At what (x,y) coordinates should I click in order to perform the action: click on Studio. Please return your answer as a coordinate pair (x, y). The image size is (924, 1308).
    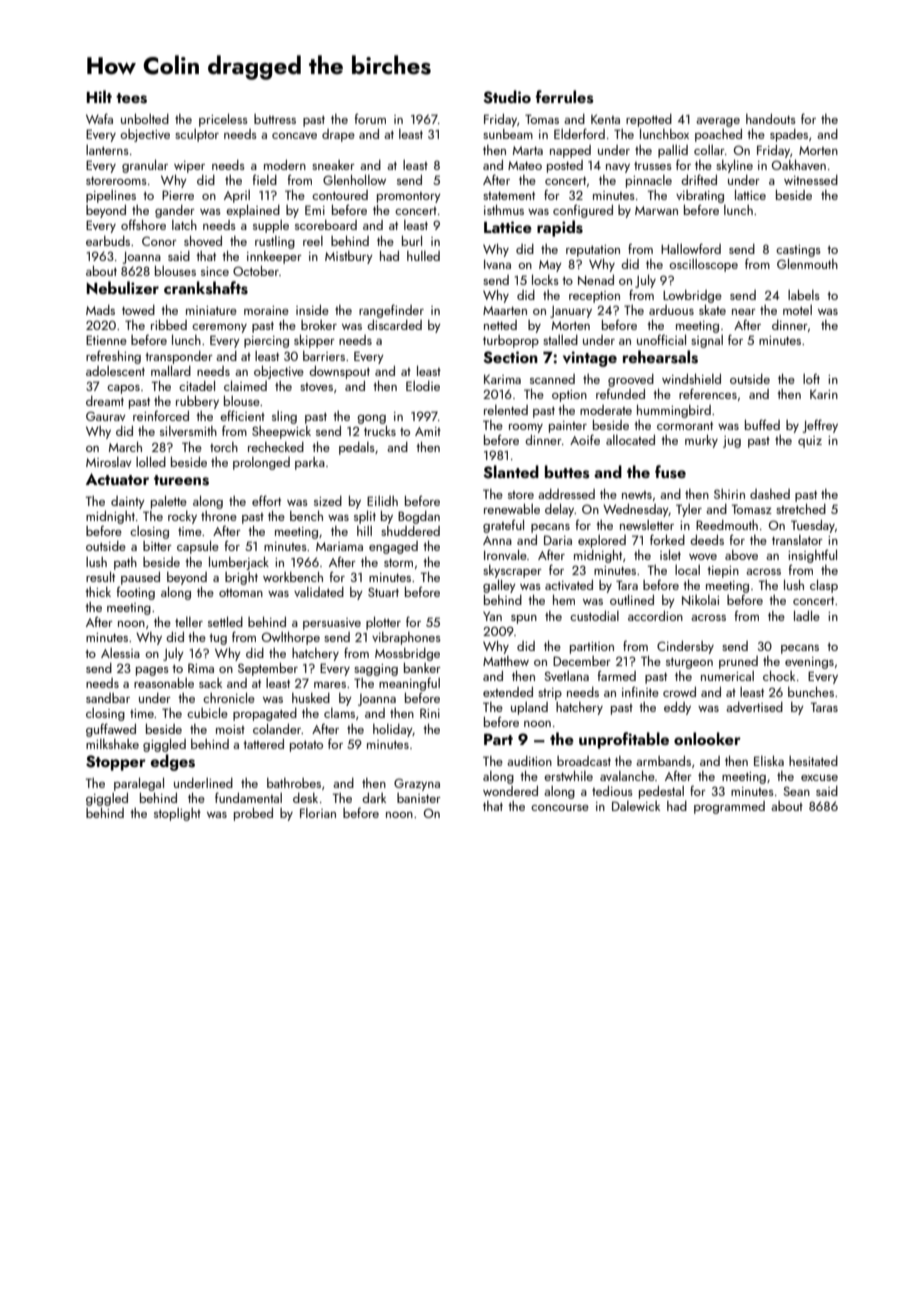
    Looking at the image, I should click on (507, 97).
